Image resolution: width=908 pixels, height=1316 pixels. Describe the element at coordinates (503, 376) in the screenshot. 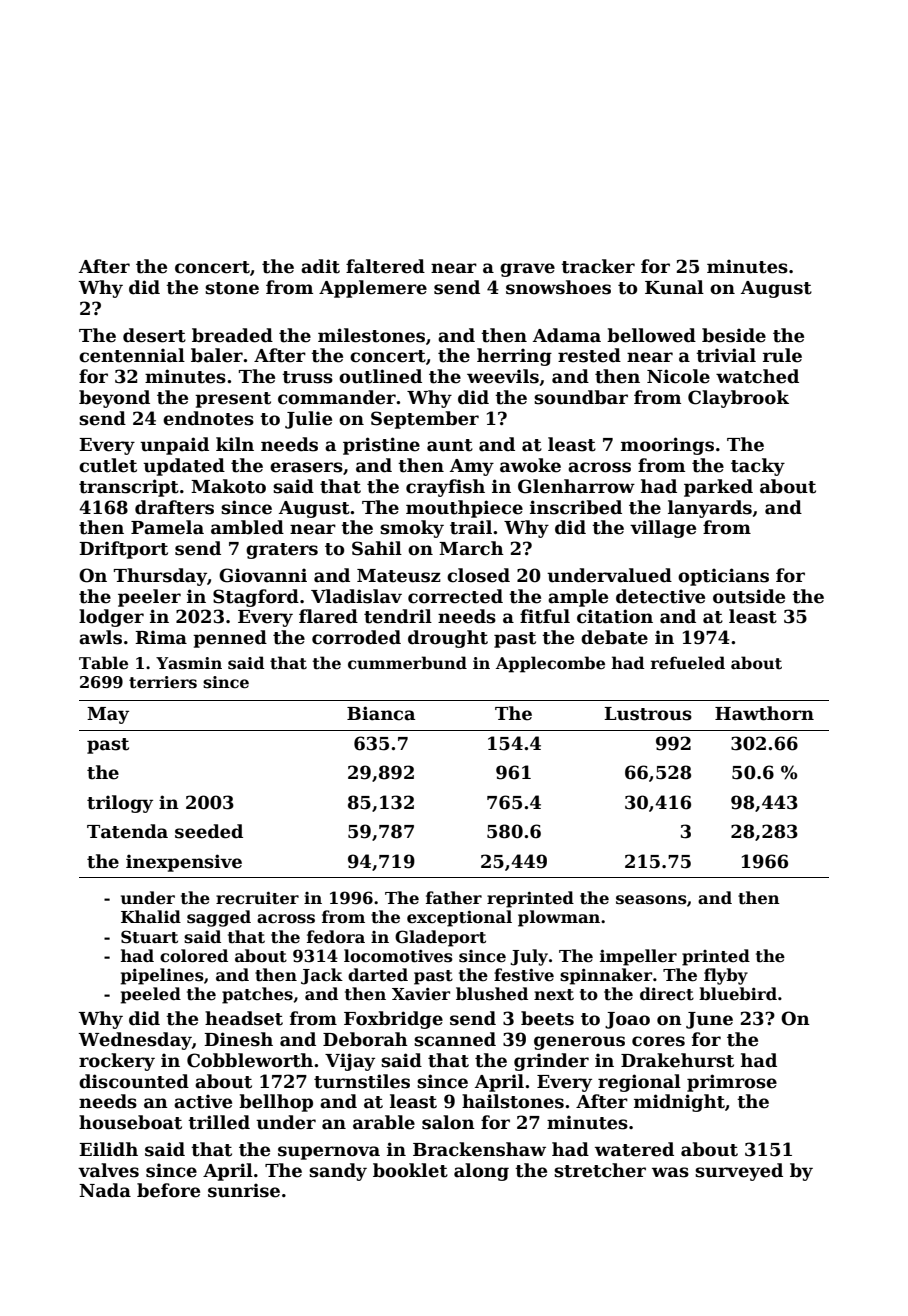

I see `weevils` at that location.
